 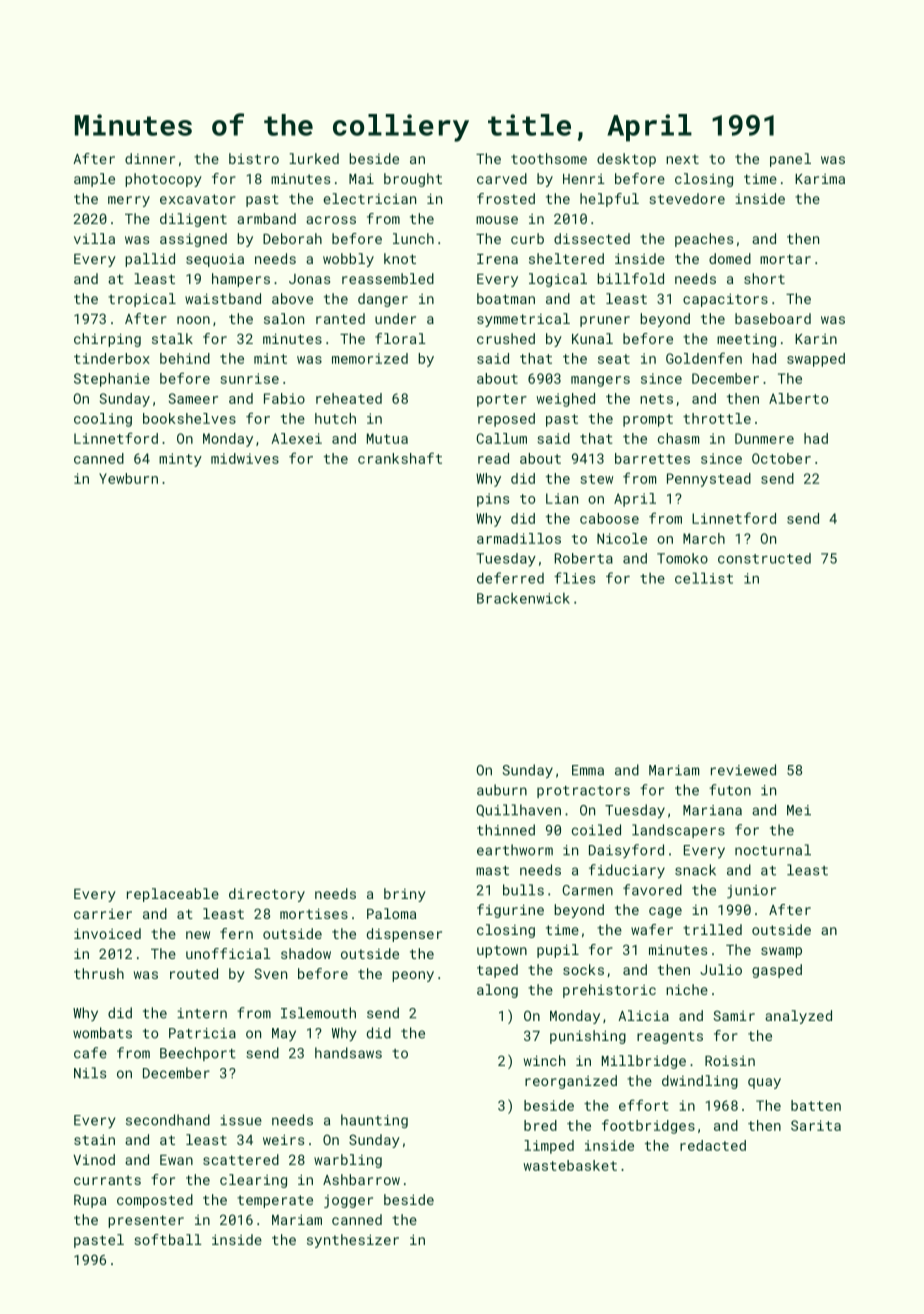 I want to click on capacitors, so click(x=725, y=300).
